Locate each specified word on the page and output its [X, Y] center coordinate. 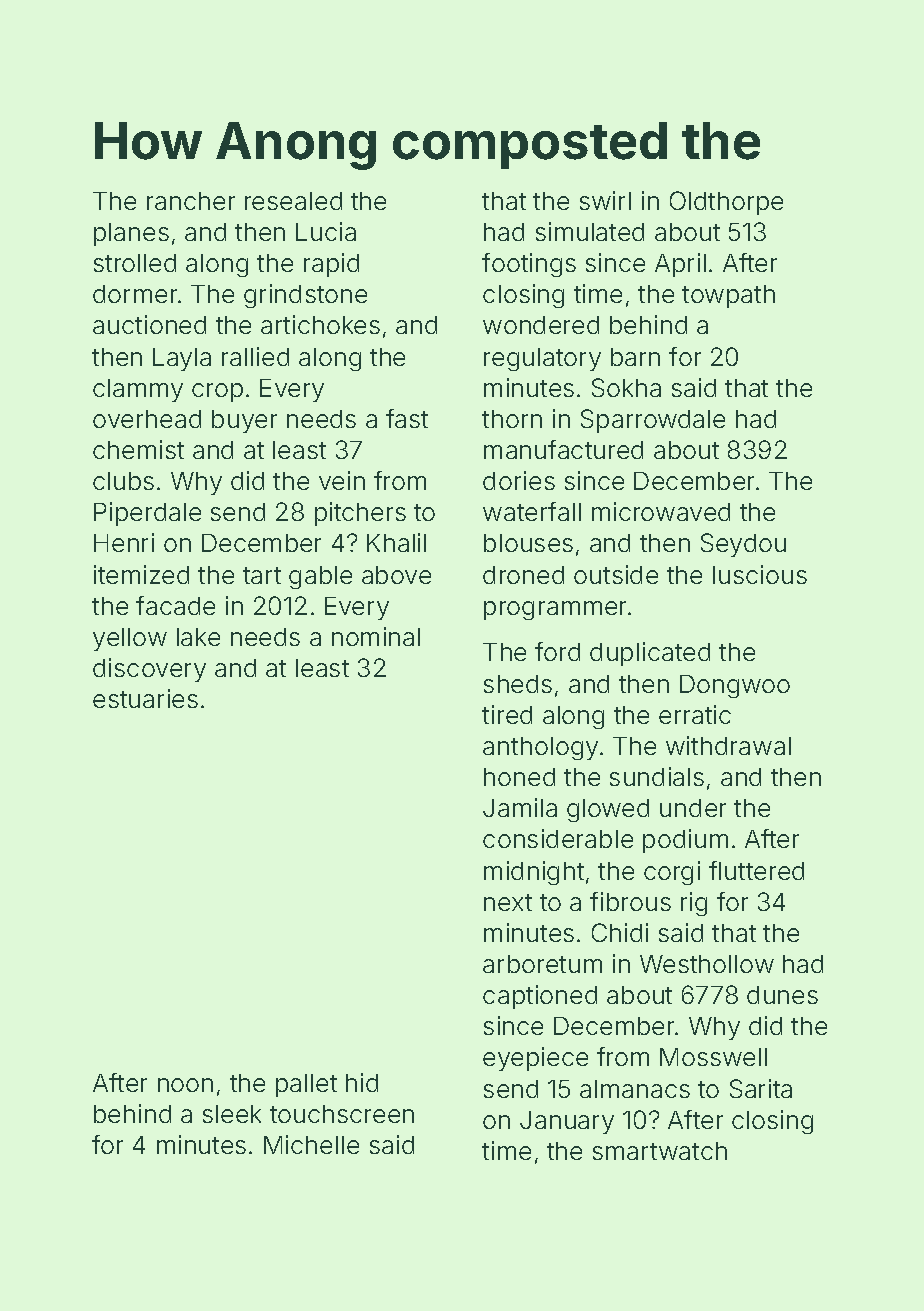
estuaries [145, 698]
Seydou [743, 545]
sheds [518, 684]
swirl [605, 200]
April [680, 265]
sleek [232, 1114]
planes [131, 234]
